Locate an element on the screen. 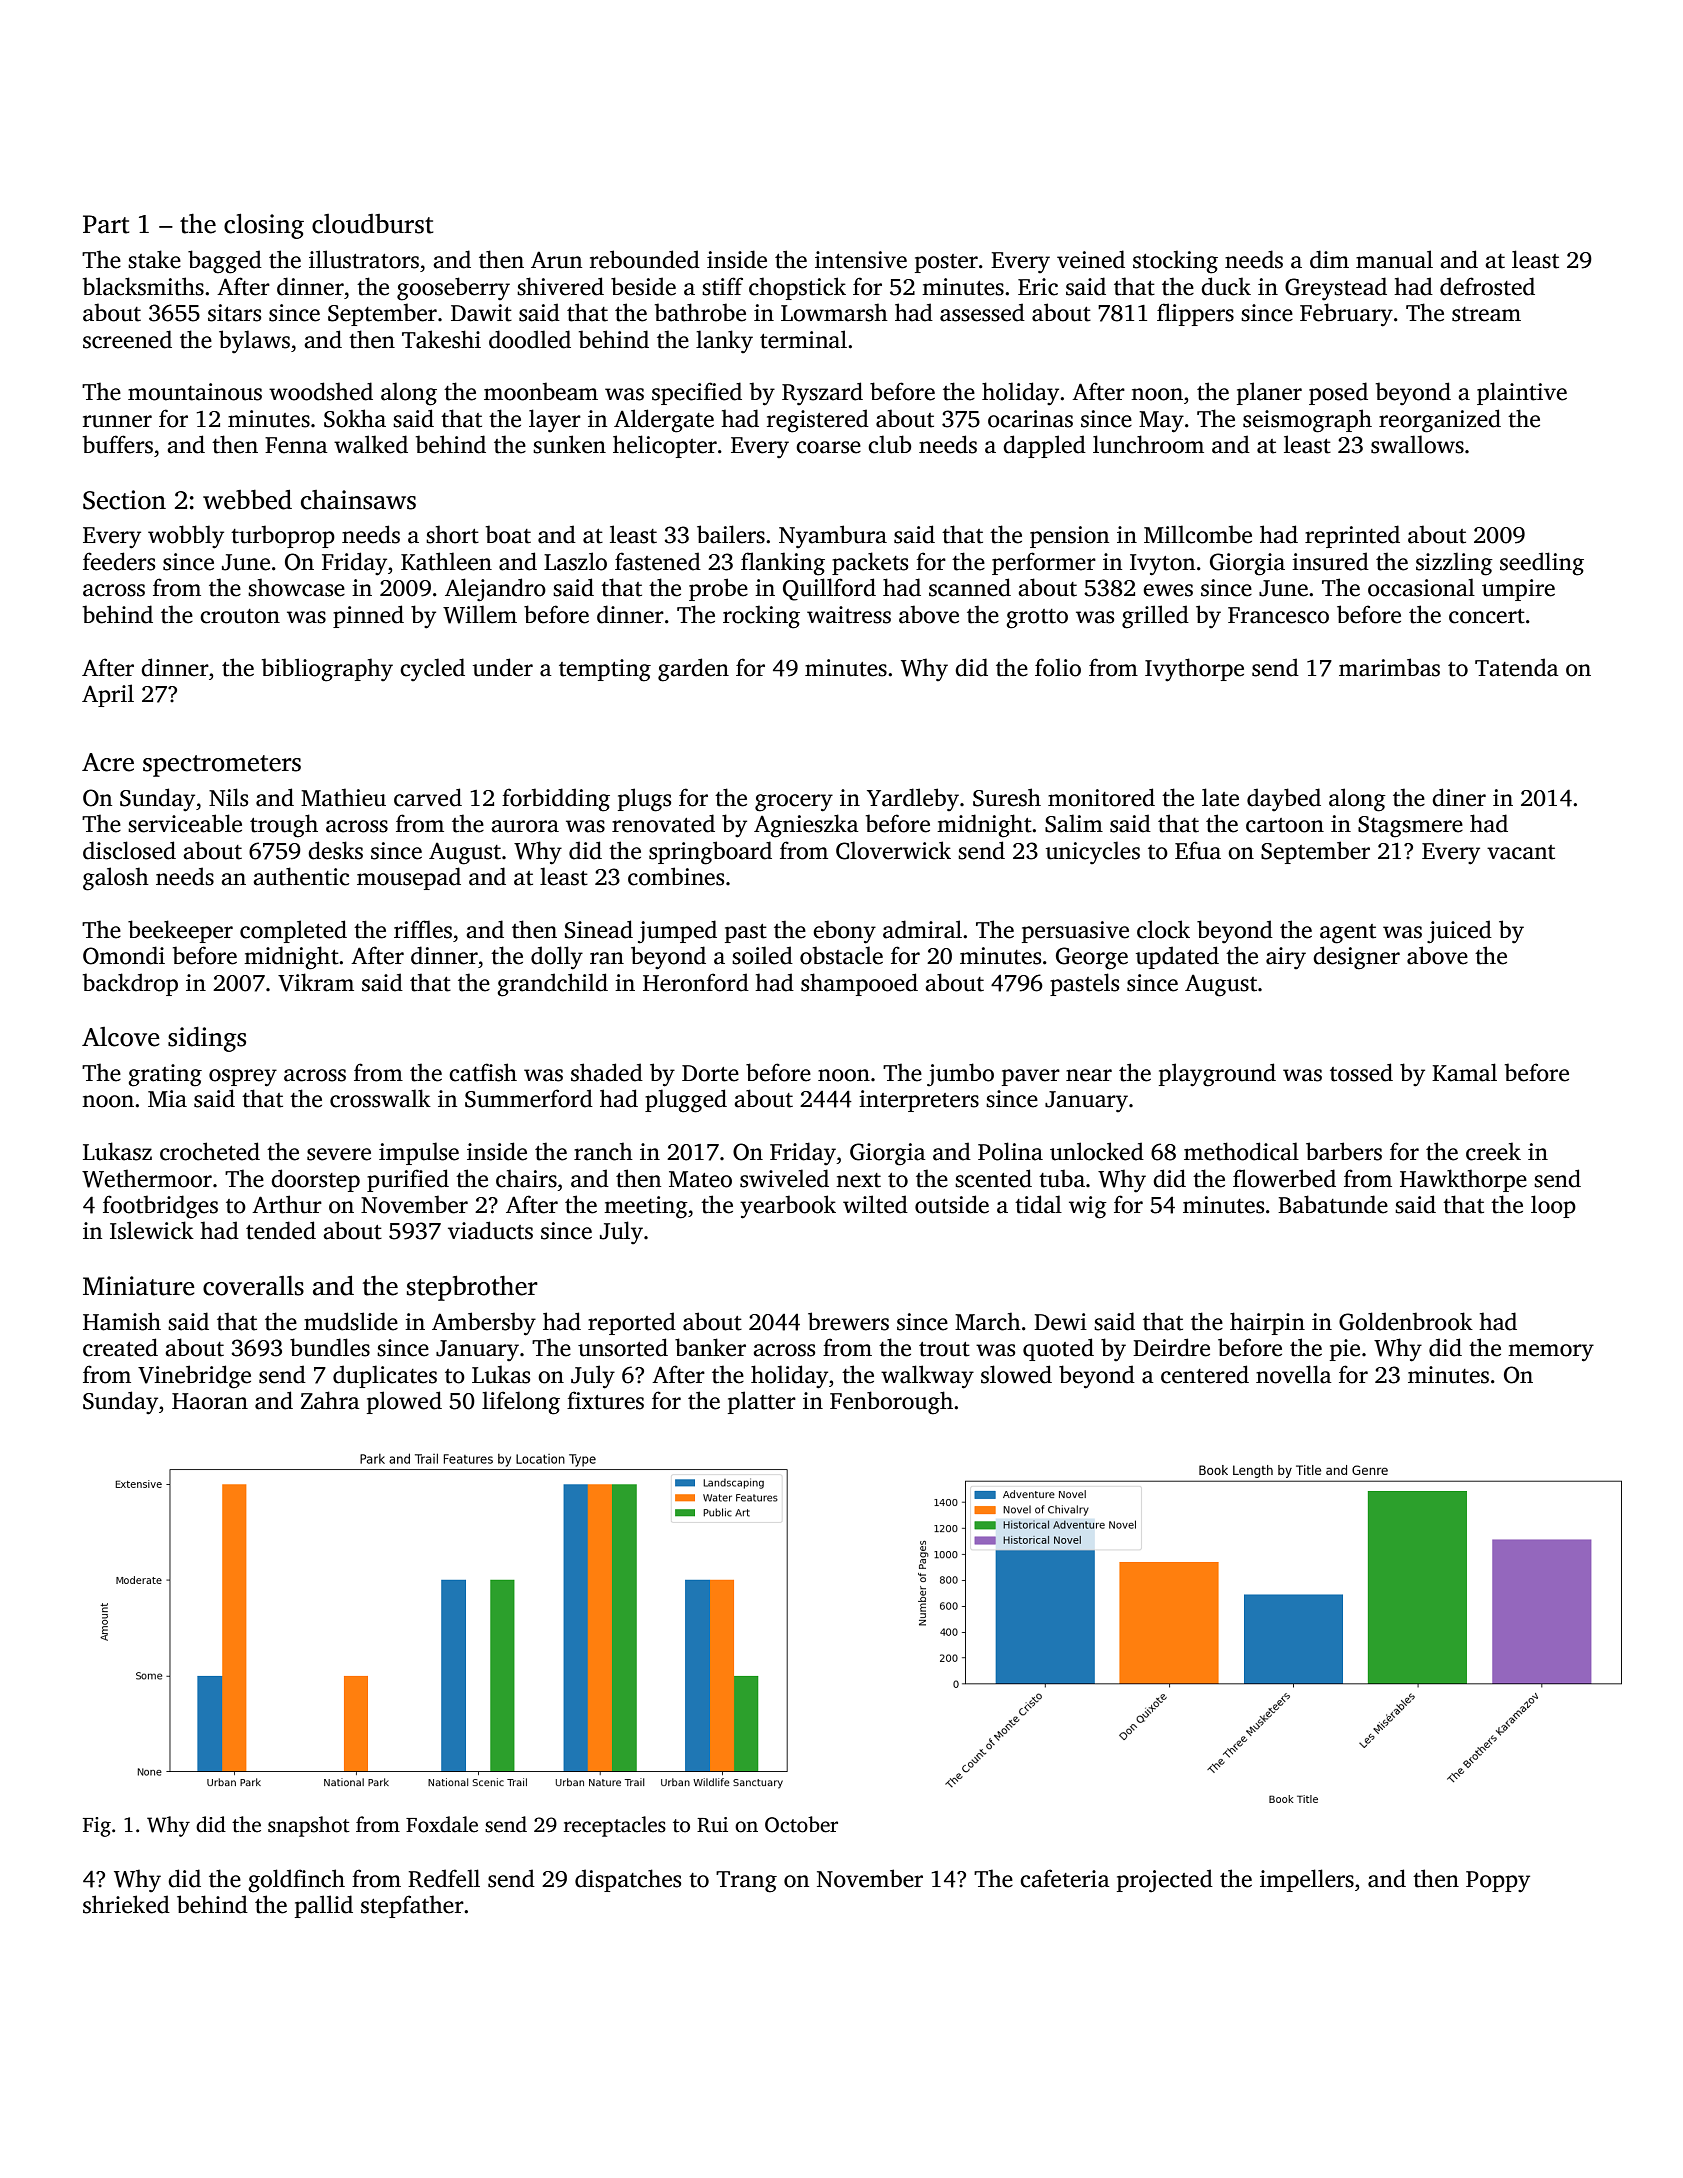 The height and width of the screenshot is (2178, 1683). Part is located at coordinates (106, 224).
